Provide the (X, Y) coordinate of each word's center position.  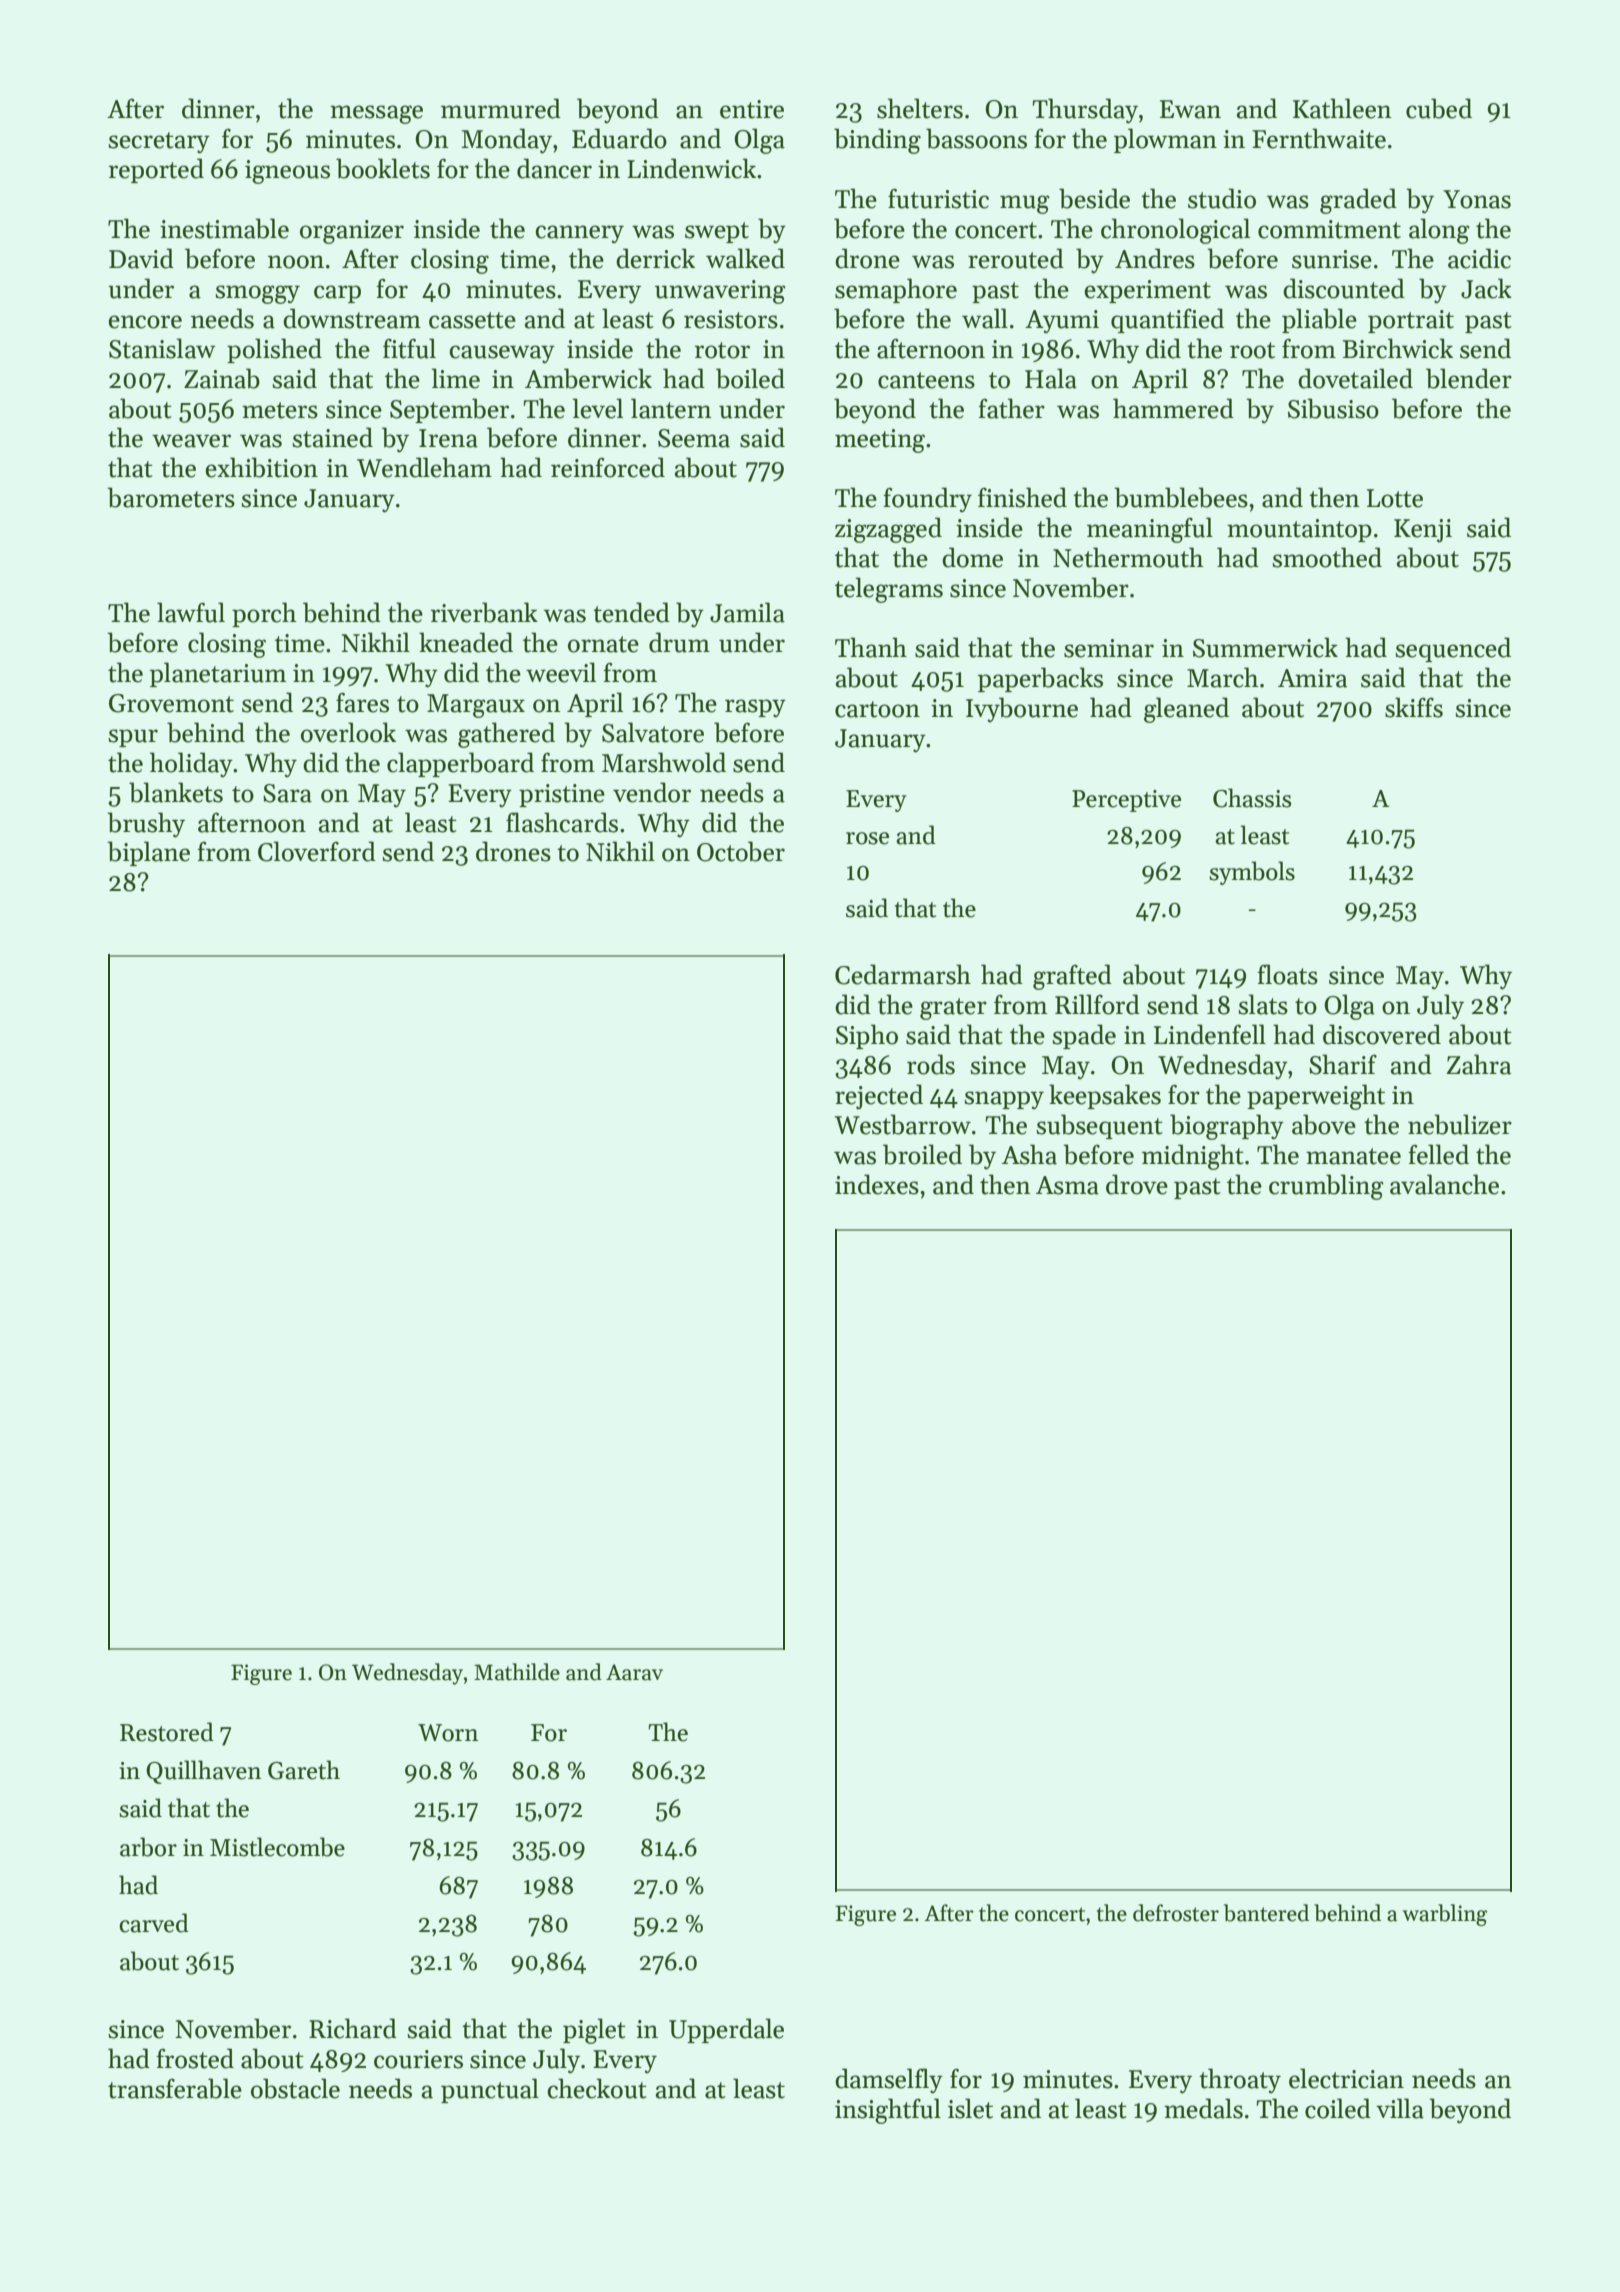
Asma (1067, 1185)
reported (156, 170)
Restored (167, 1732)
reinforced (608, 467)
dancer (554, 168)
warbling (1444, 1915)
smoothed (1327, 557)
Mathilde (517, 1672)
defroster (1176, 1913)
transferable (175, 2088)
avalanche (1444, 1184)
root (1252, 350)
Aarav (634, 1672)
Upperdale (726, 2030)
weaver (191, 441)
